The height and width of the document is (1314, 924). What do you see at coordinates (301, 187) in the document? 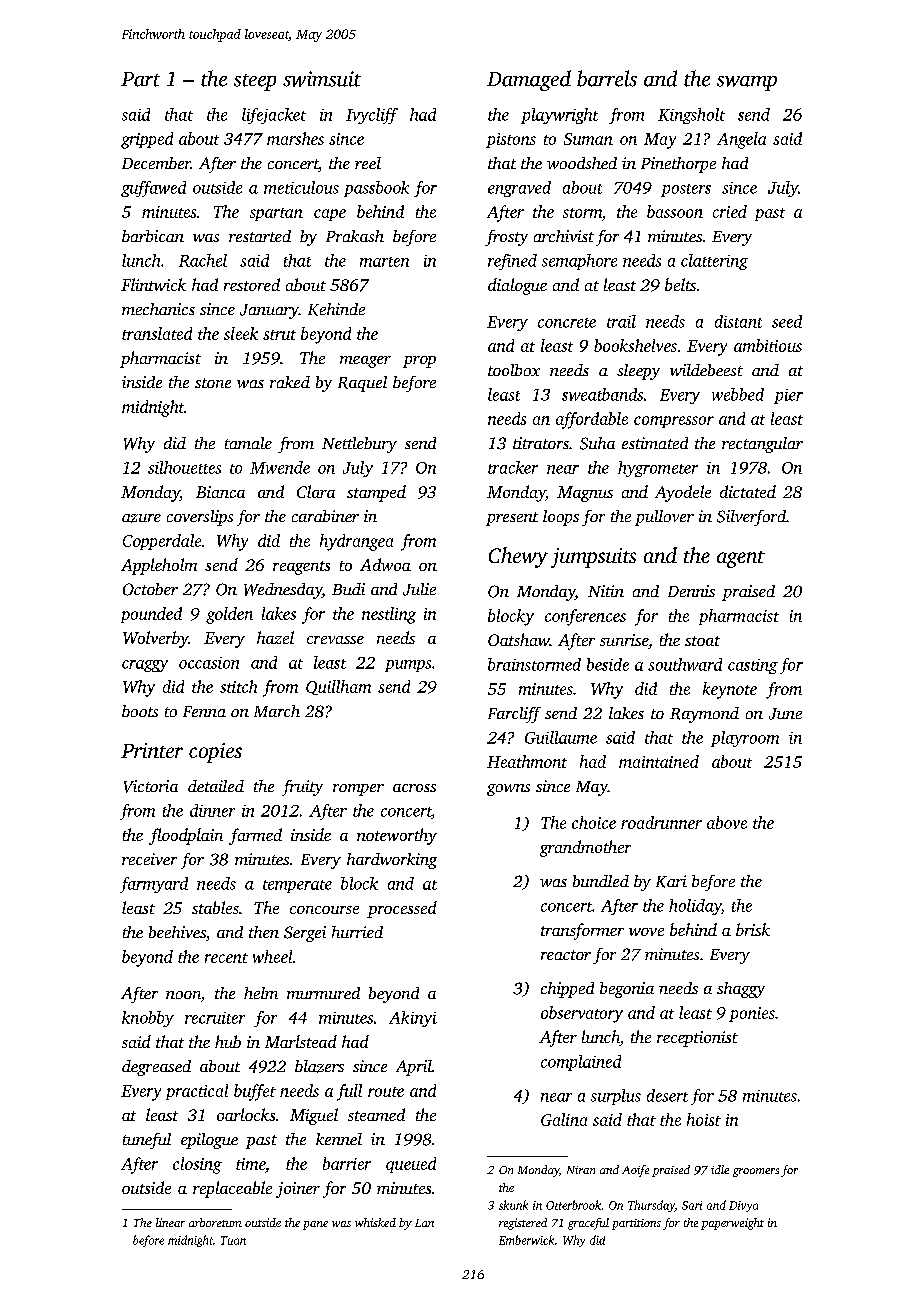
I see `meticulous` at bounding box center [301, 187].
